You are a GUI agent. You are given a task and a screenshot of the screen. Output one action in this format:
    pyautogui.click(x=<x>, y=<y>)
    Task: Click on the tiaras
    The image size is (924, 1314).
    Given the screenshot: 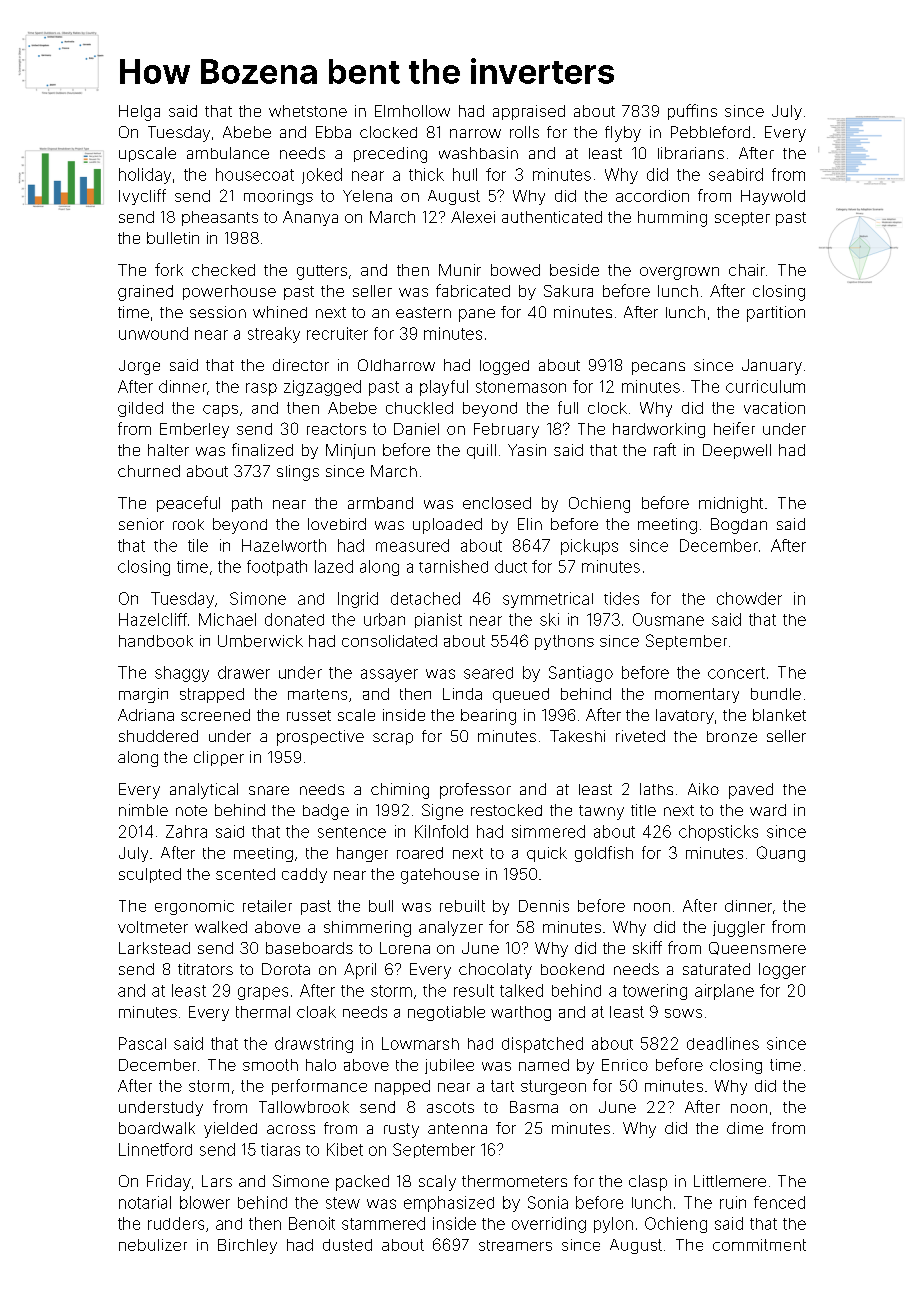 What is the action you would take?
    pyautogui.click(x=280, y=1149)
